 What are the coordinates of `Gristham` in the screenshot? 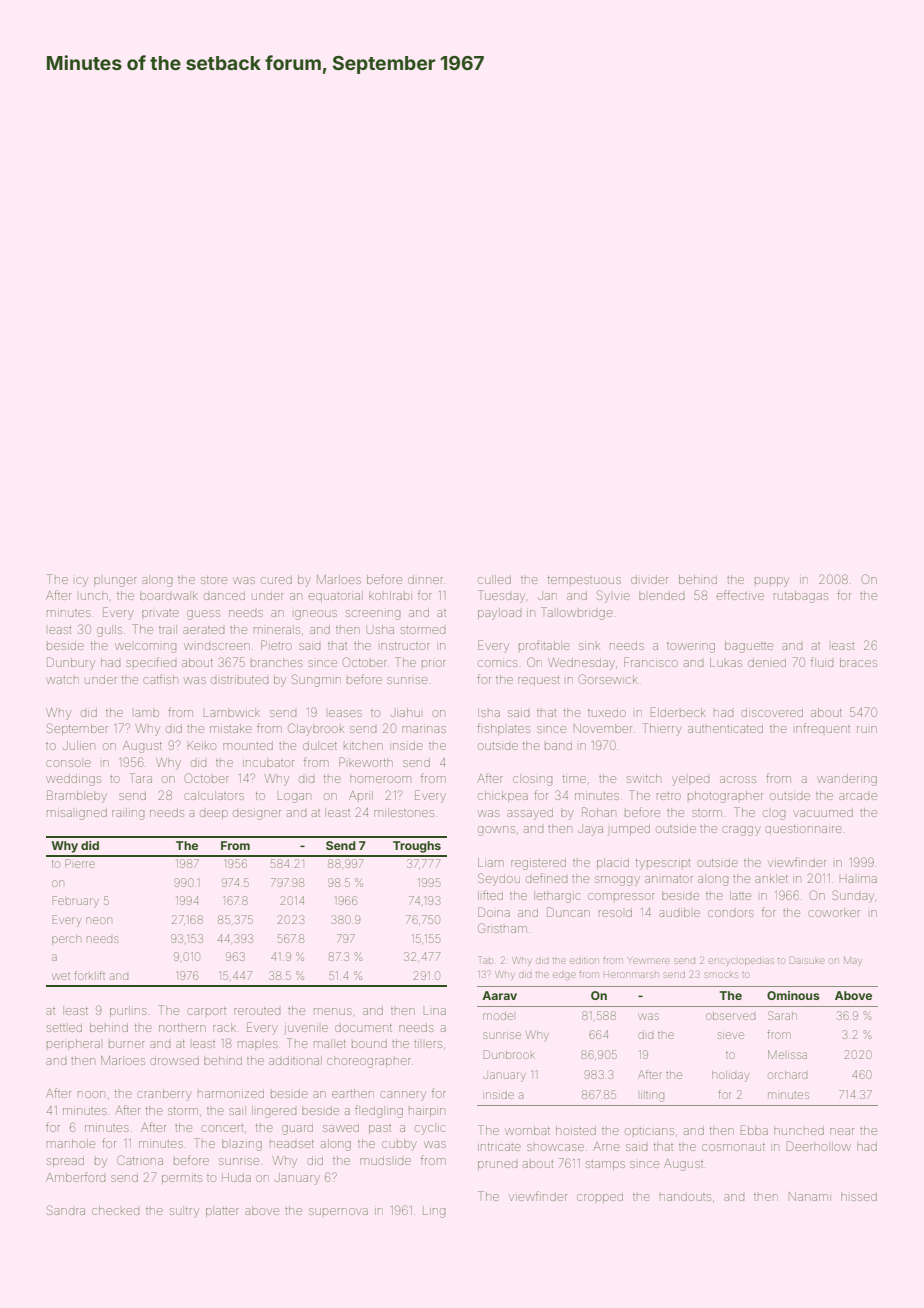 It's located at (502, 928).
